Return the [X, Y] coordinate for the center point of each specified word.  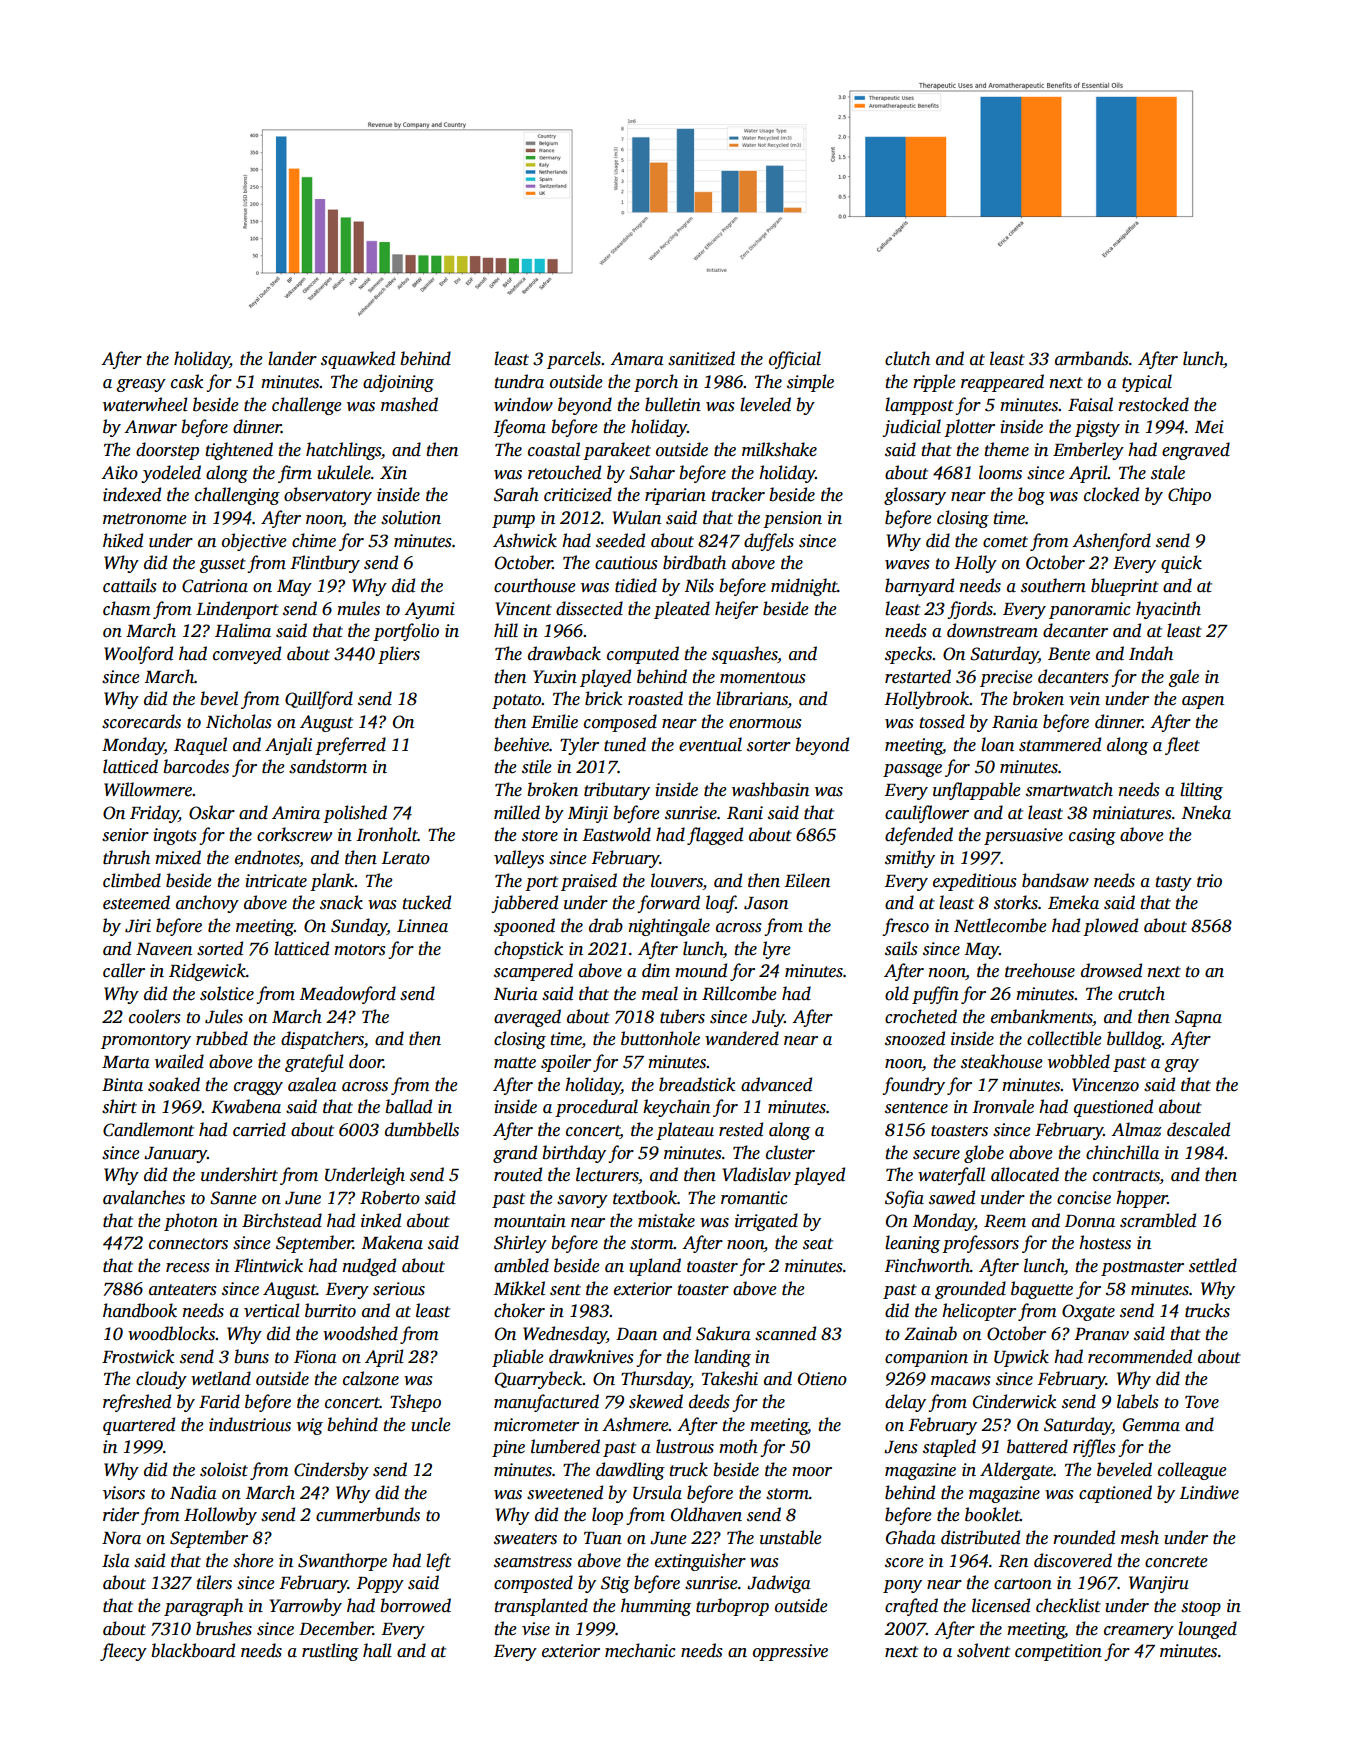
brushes [224, 1628]
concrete [1176, 1562]
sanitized [701, 358]
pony [902, 1586]
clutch [907, 358]
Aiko [119, 472]
